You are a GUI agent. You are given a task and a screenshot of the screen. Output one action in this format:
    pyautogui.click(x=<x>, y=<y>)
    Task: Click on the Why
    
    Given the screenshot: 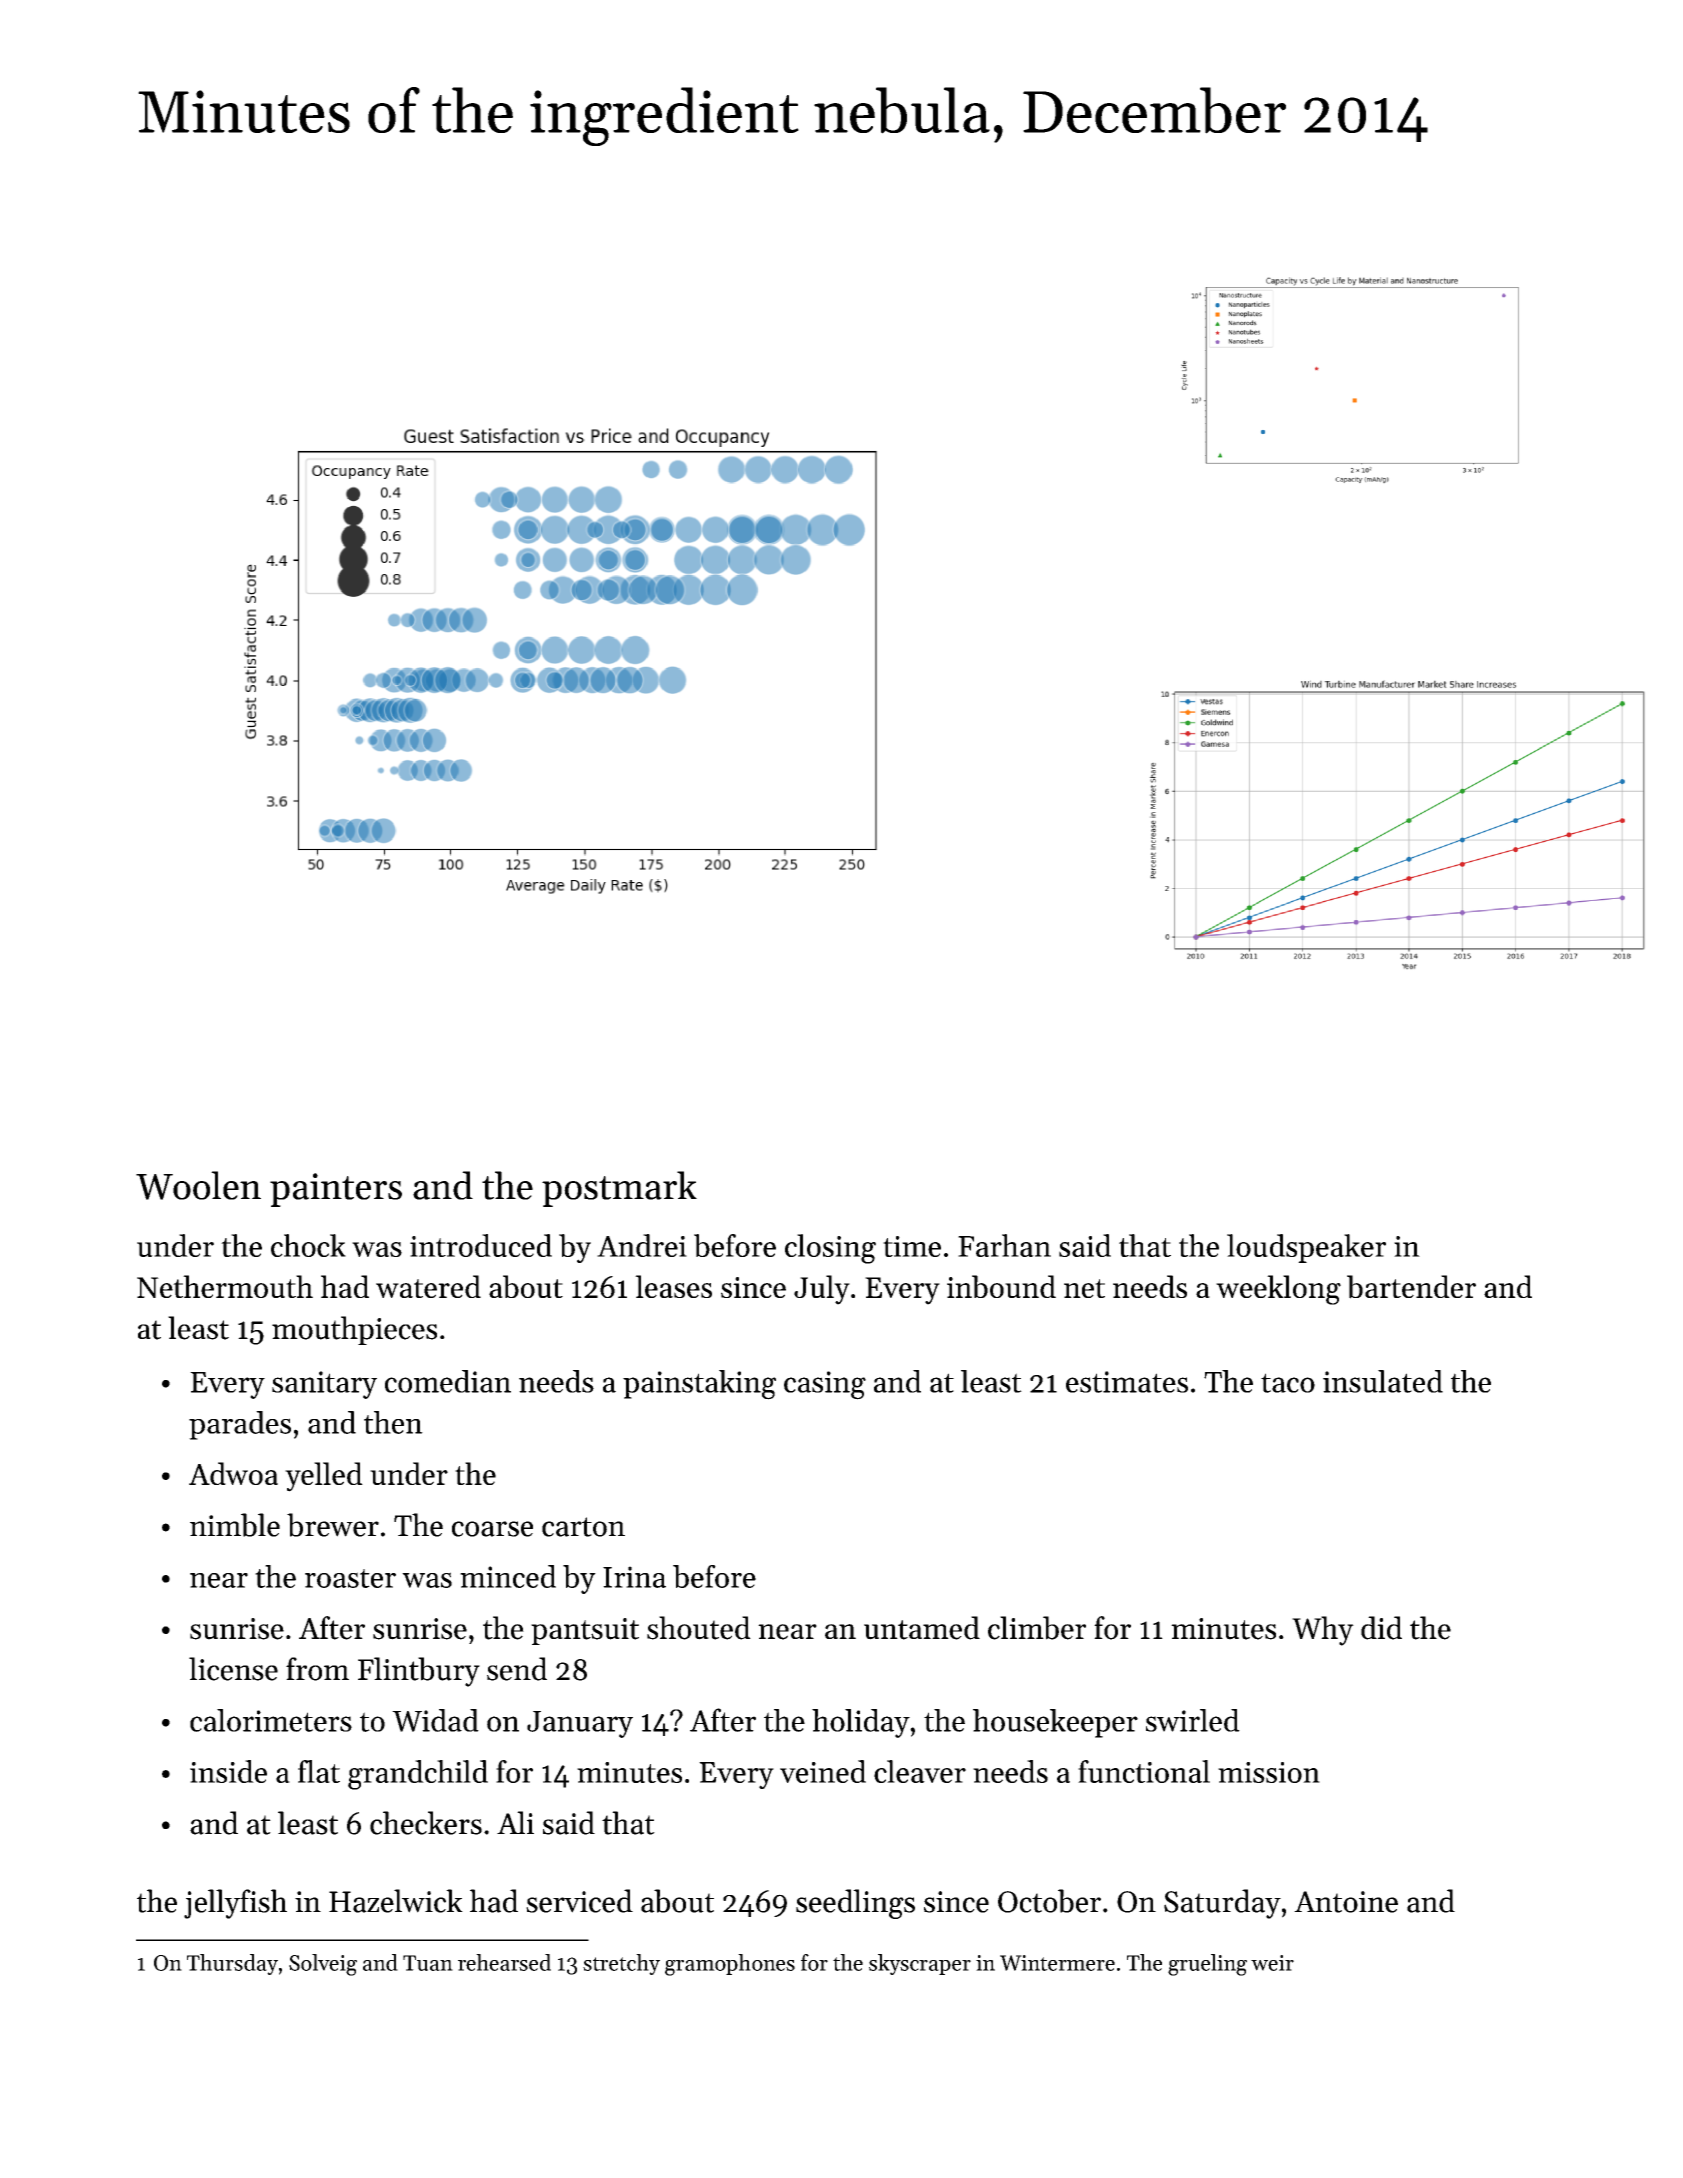 What is the action you would take?
    pyautogui.click(x=1323, y=1631)
